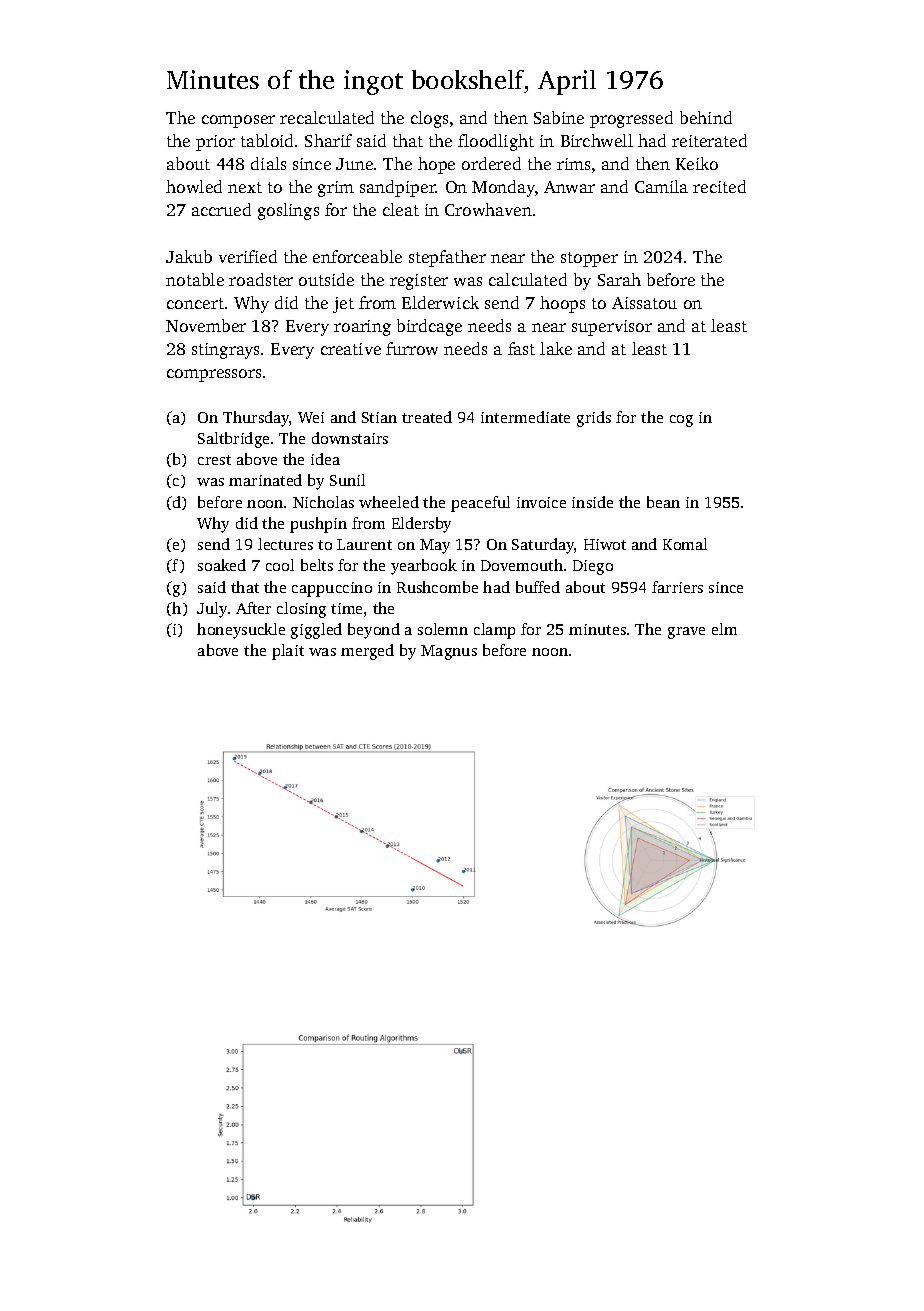 The height and width of the screenshot is (1311, 924). I want to click on cog, so click(681, 421).
